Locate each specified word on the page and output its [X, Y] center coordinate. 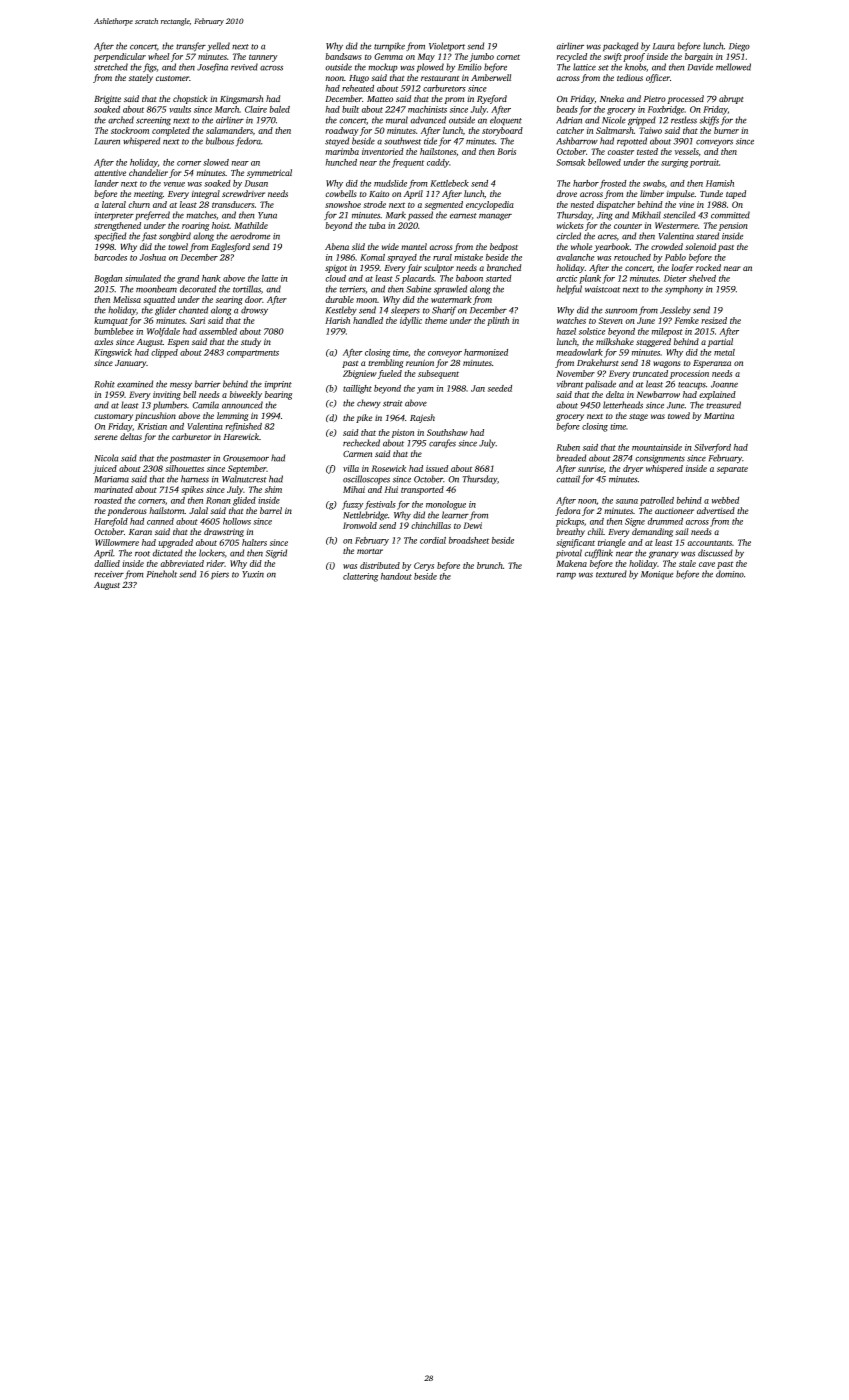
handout [396, 576]
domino [730, 574]
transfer [191, 46]
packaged [621, 47]
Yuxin [253, 574]
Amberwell [491, 77]
